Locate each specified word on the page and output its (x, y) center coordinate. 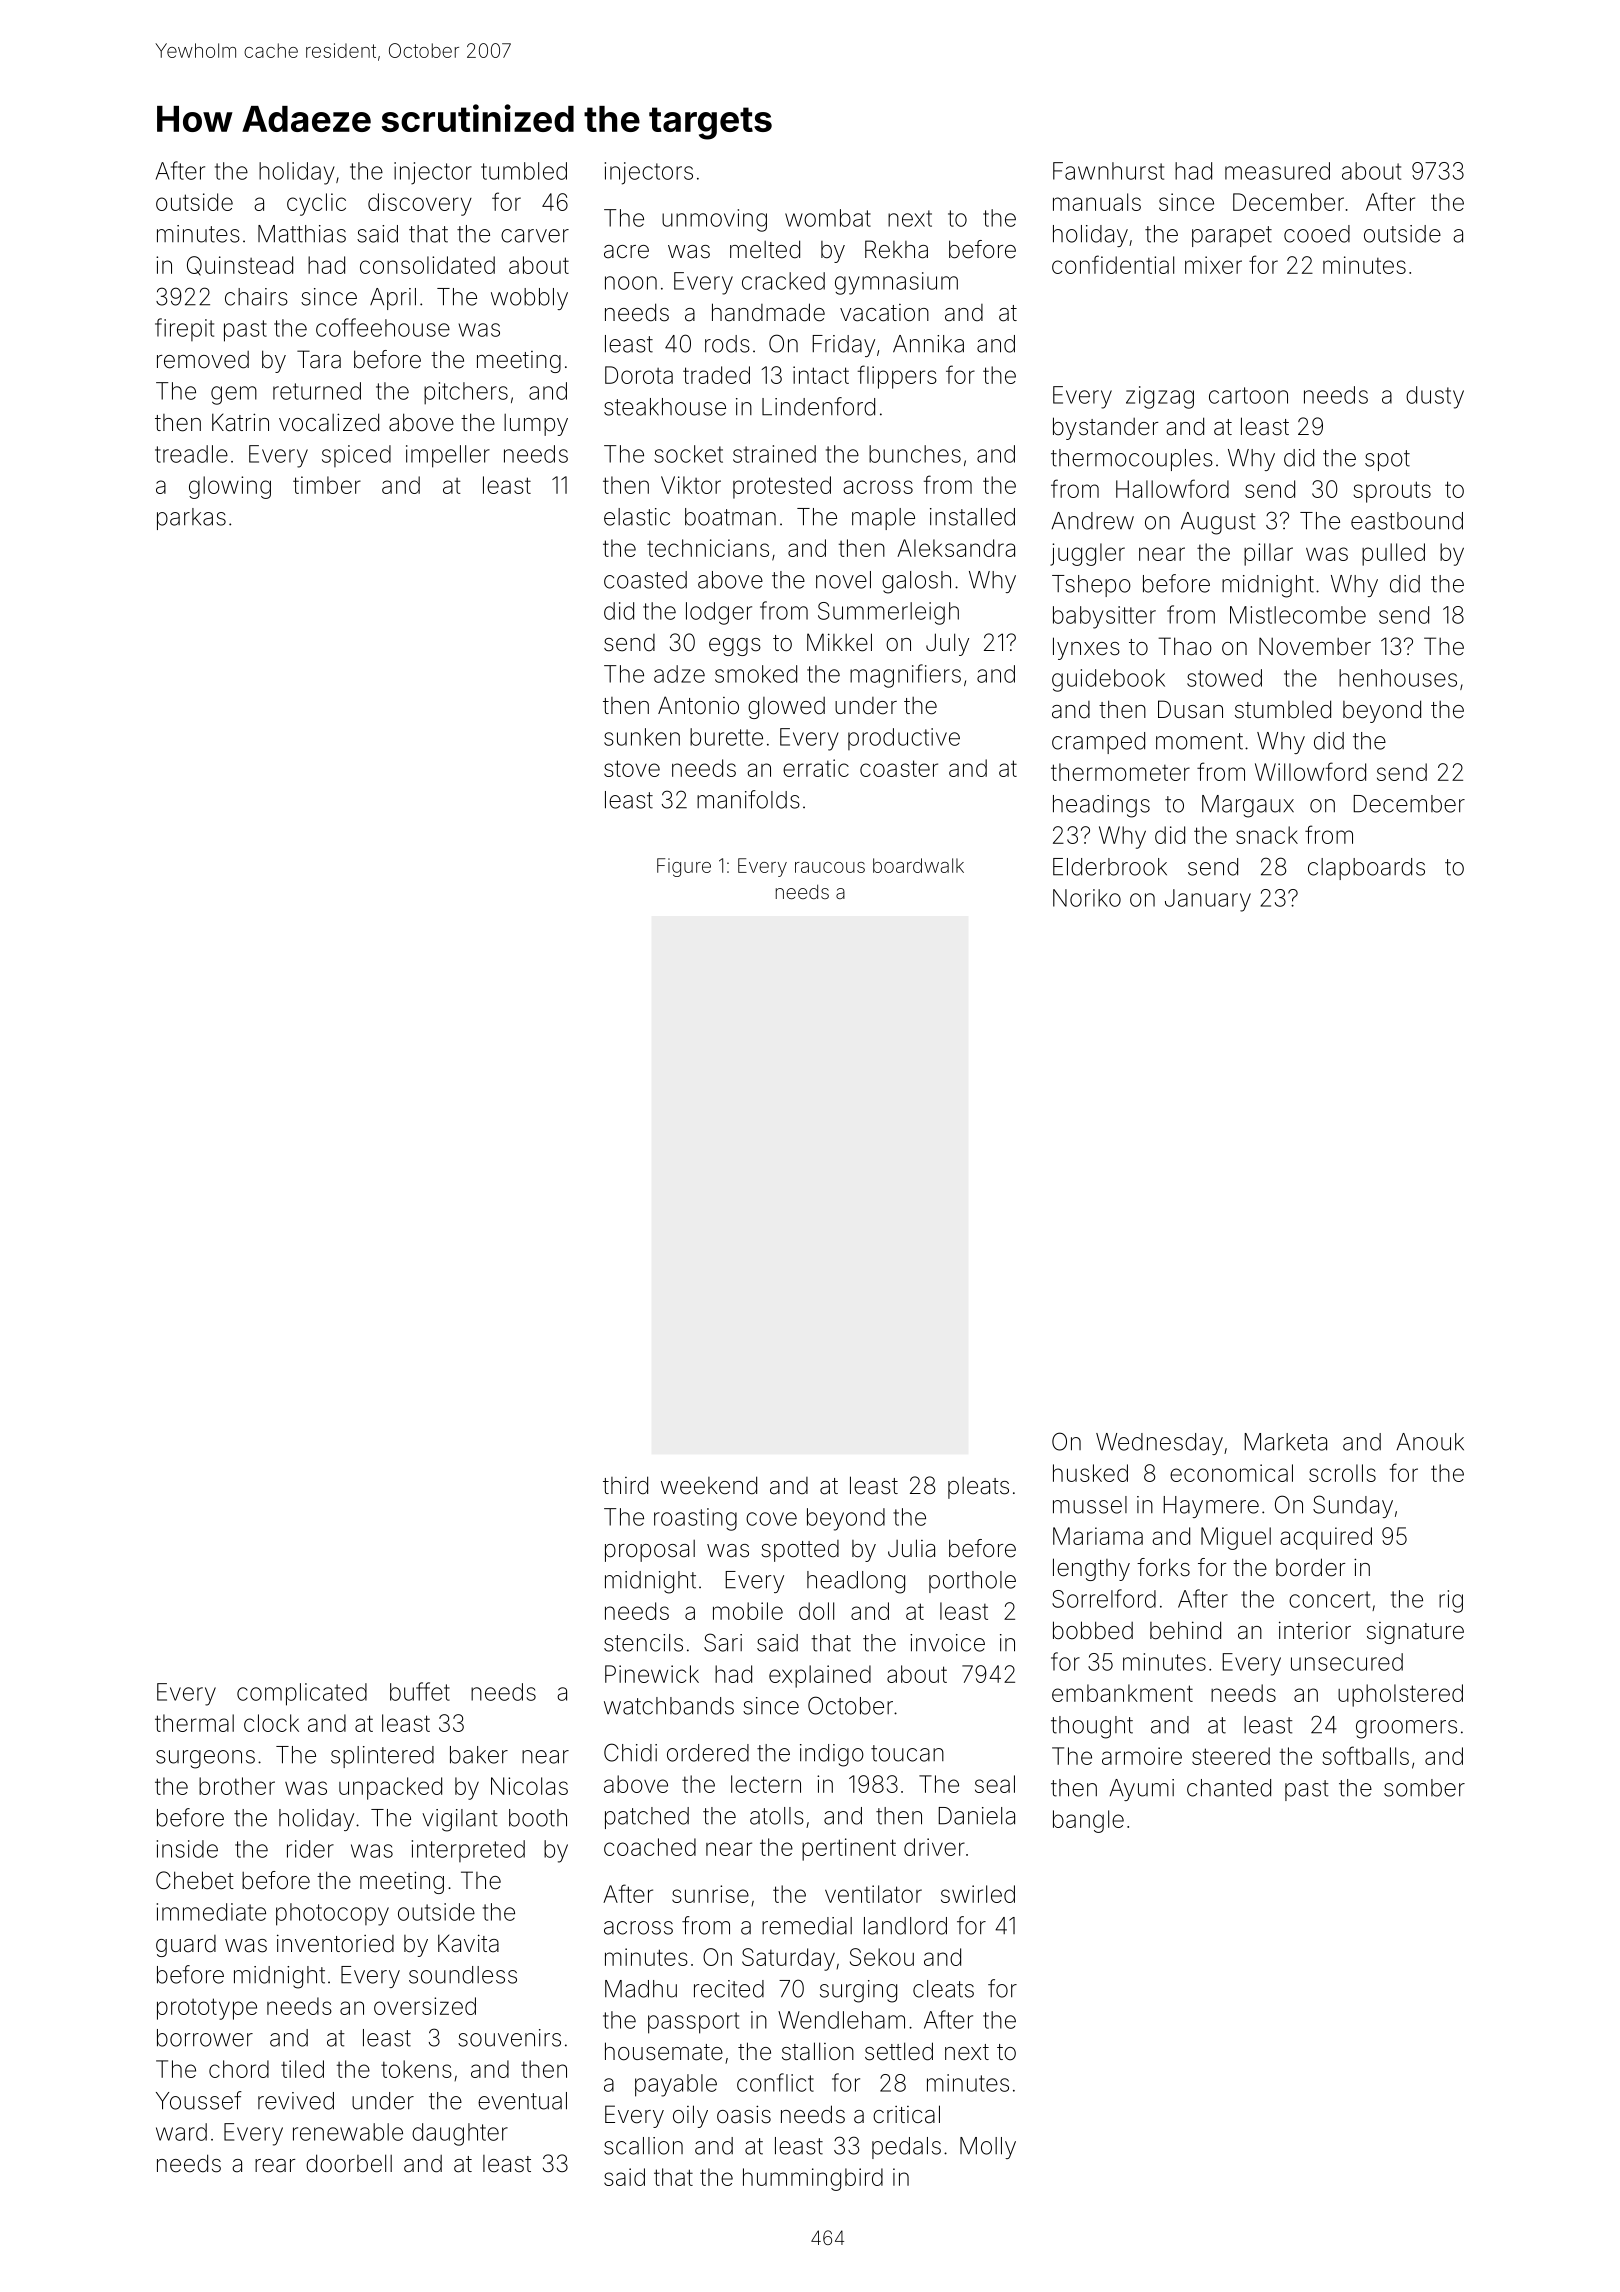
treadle (191, 454)
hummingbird (813, 2179)
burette (726, 737)
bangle (1088, 1821)
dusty (1435, 397)
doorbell (349, 2163)
